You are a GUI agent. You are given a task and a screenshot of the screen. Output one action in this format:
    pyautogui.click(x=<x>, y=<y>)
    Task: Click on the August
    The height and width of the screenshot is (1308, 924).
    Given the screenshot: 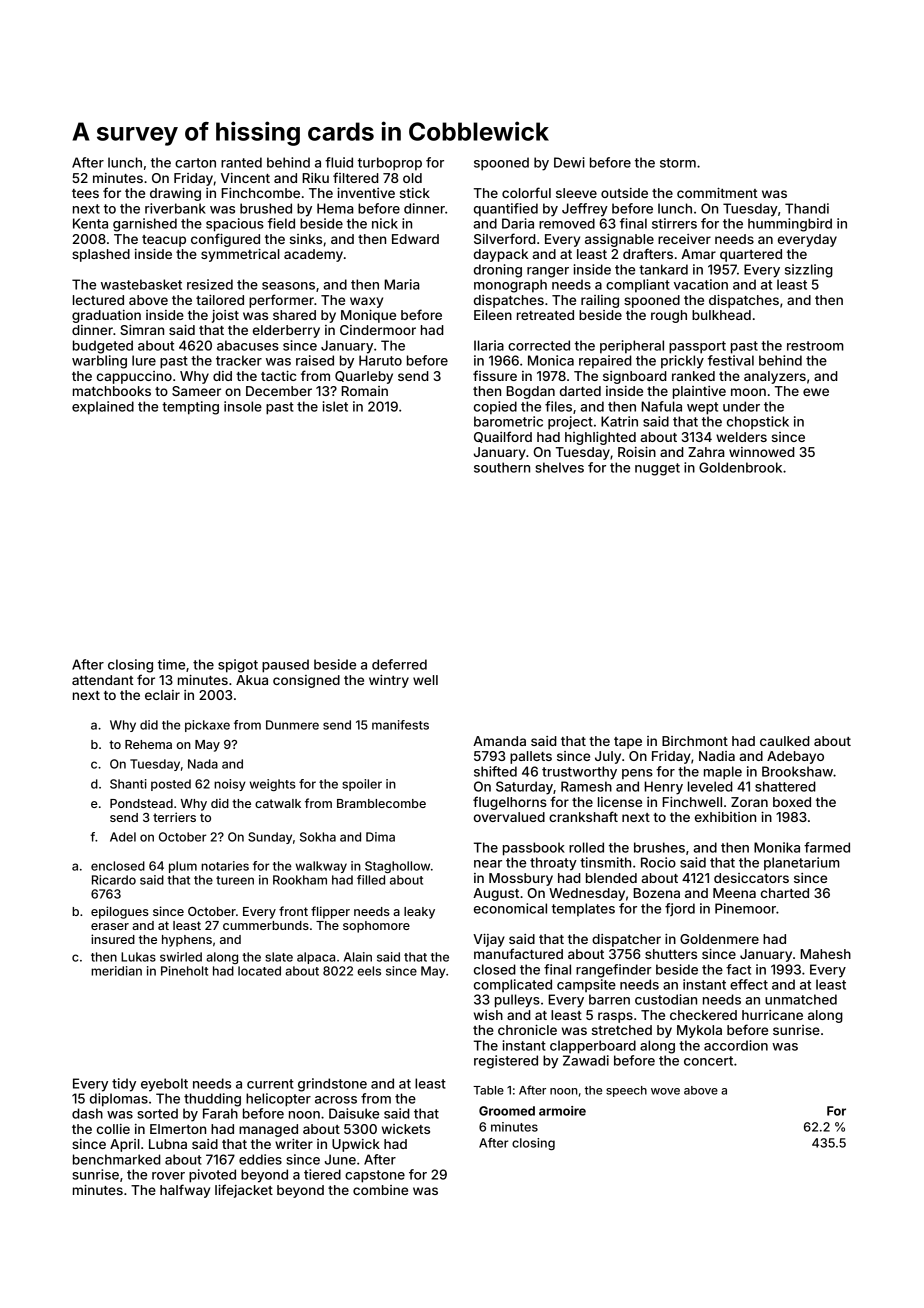 What is the action you would take?
    pyautogui.click(x=496, y=894)
